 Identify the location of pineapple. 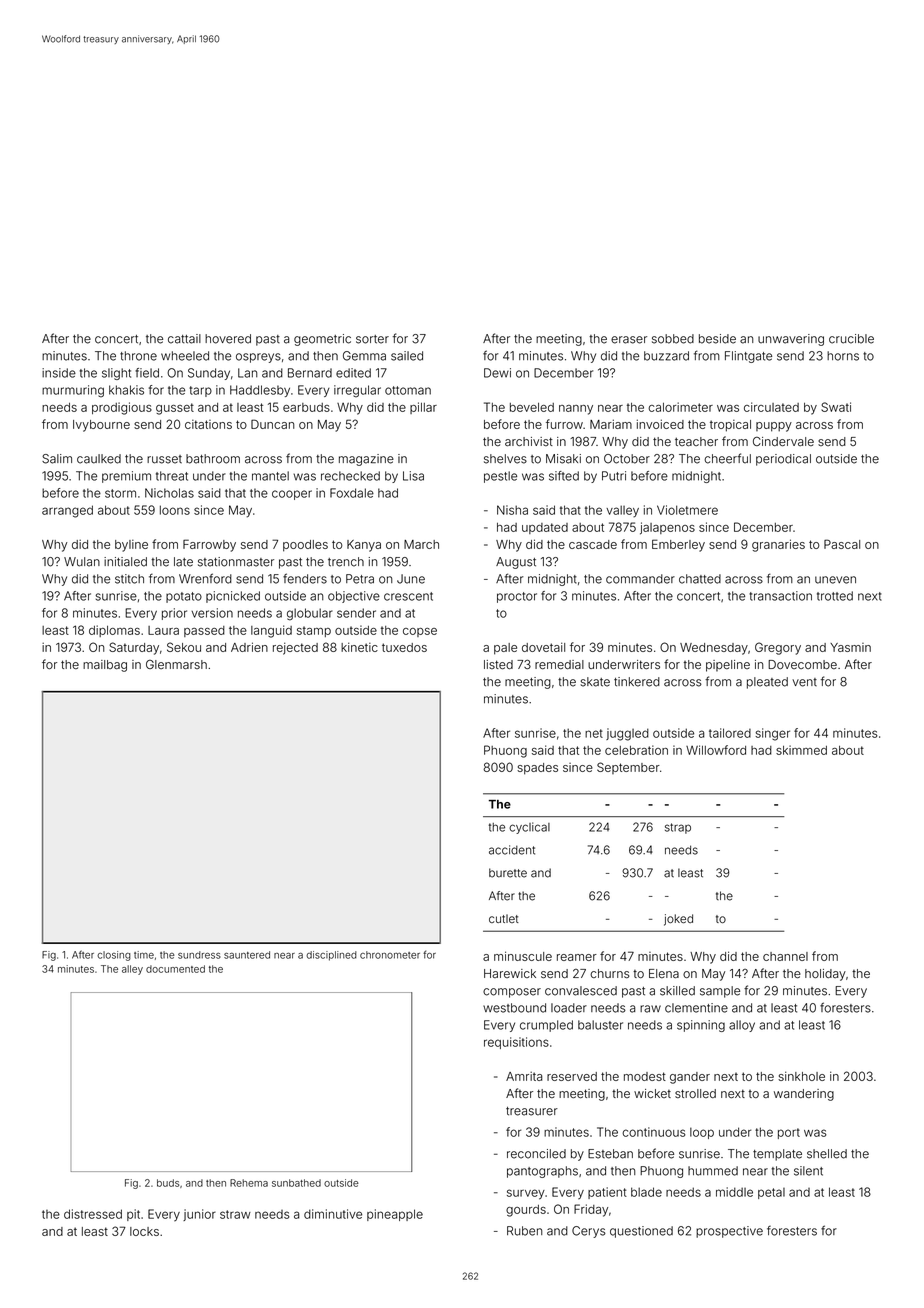
(395, 1215).
